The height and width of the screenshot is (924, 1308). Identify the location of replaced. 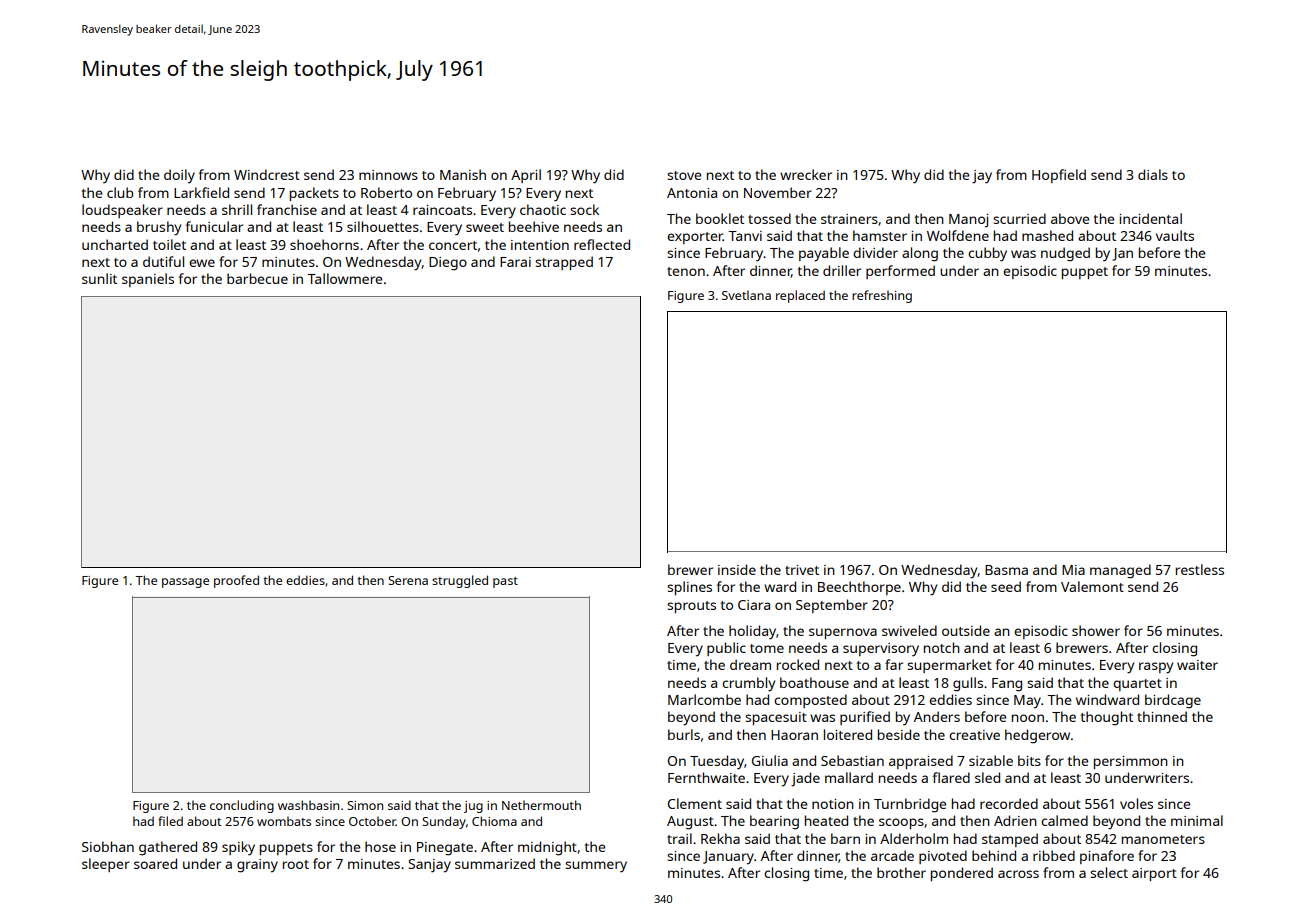
(800, 296).
